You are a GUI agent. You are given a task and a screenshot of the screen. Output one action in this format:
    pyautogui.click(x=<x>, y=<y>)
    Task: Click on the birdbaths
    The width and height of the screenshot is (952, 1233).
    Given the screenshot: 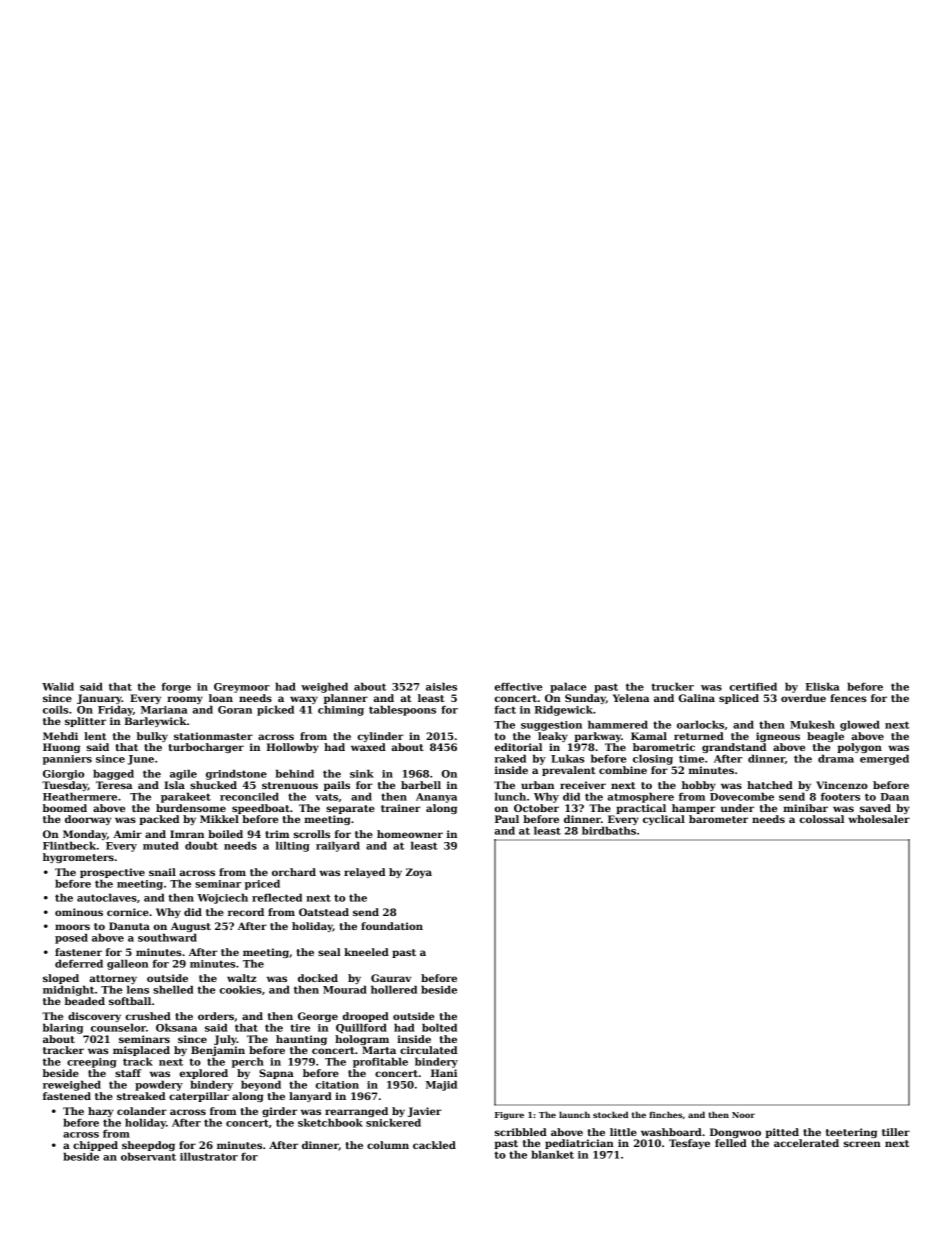 What is the action you would take?
    pyautogui.click(x=609, y=830)
